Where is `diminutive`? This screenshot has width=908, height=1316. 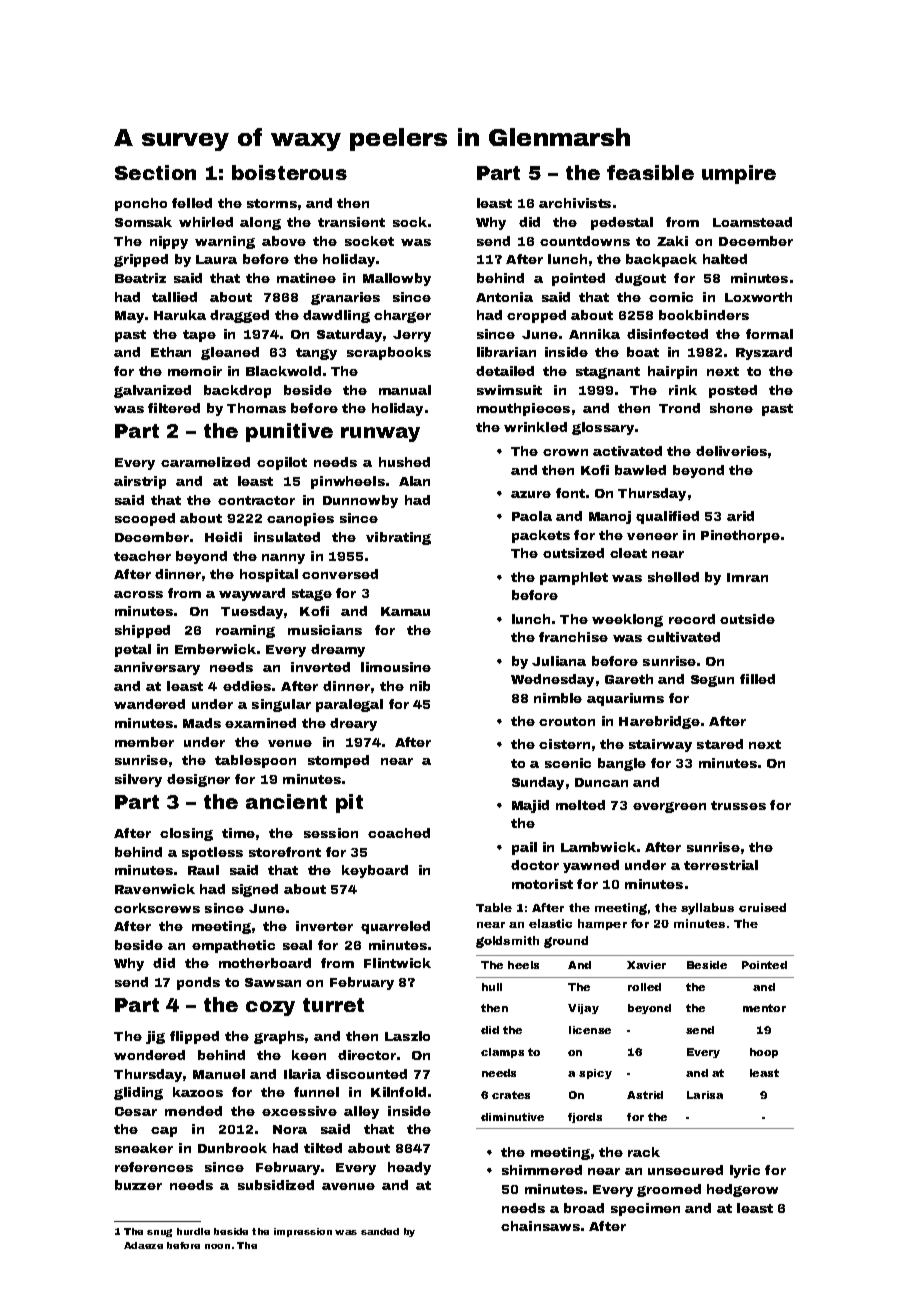 diminutive is located at coordinates (512, 1117).
